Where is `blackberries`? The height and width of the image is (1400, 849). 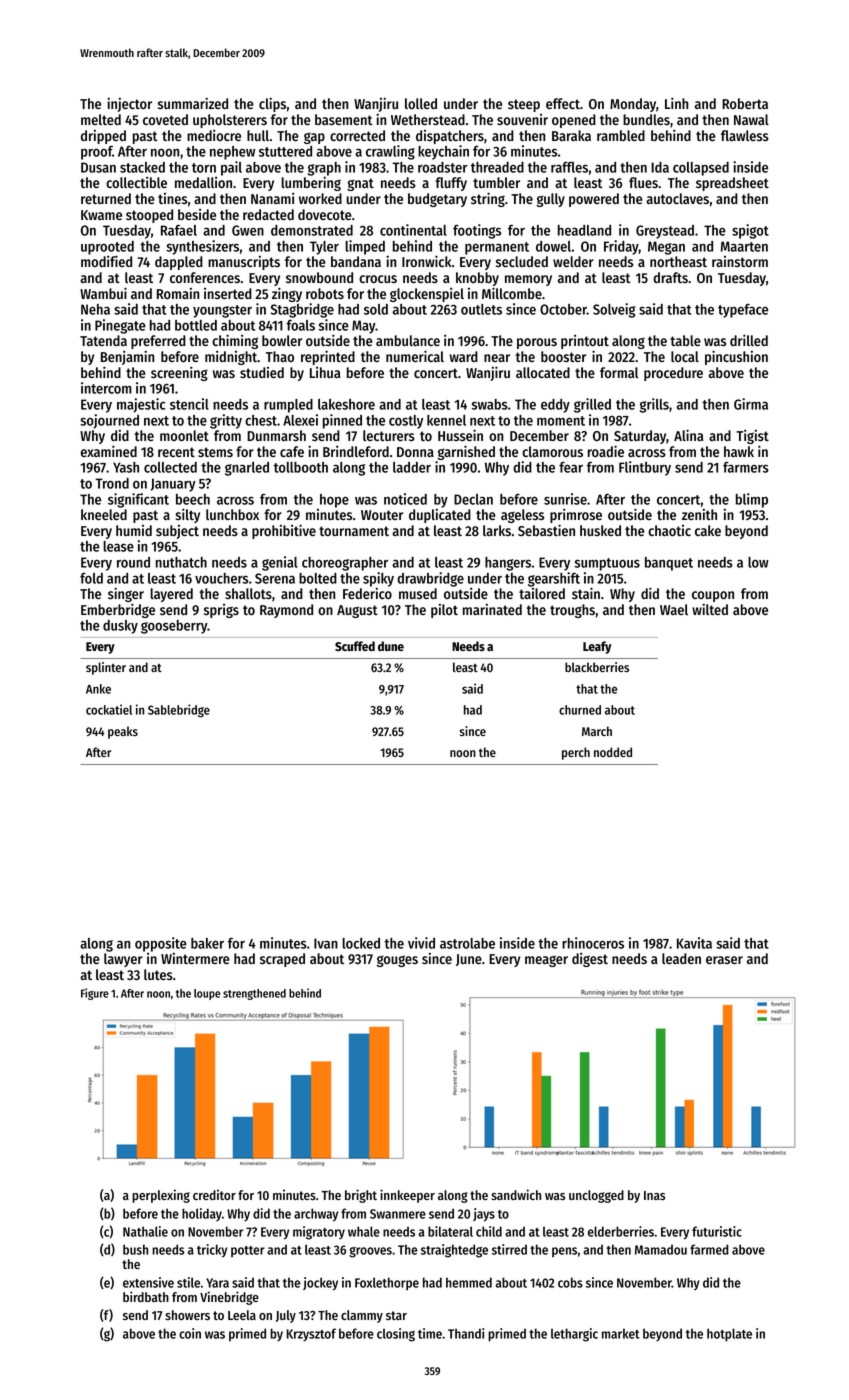
blackberries is located at coordinates (597, 667).
